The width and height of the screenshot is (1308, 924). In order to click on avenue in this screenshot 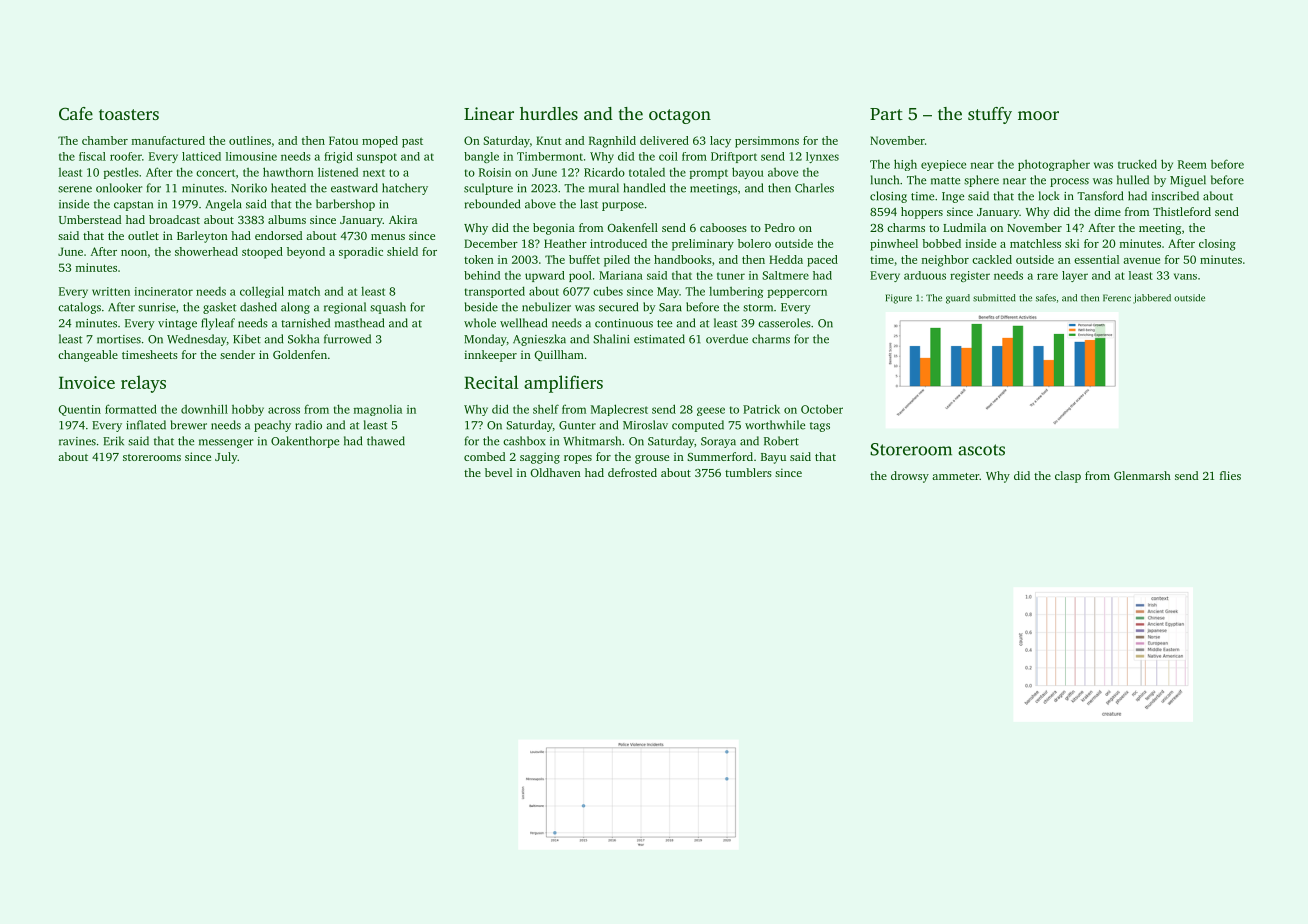, I will do `click(1141, 261)`.
